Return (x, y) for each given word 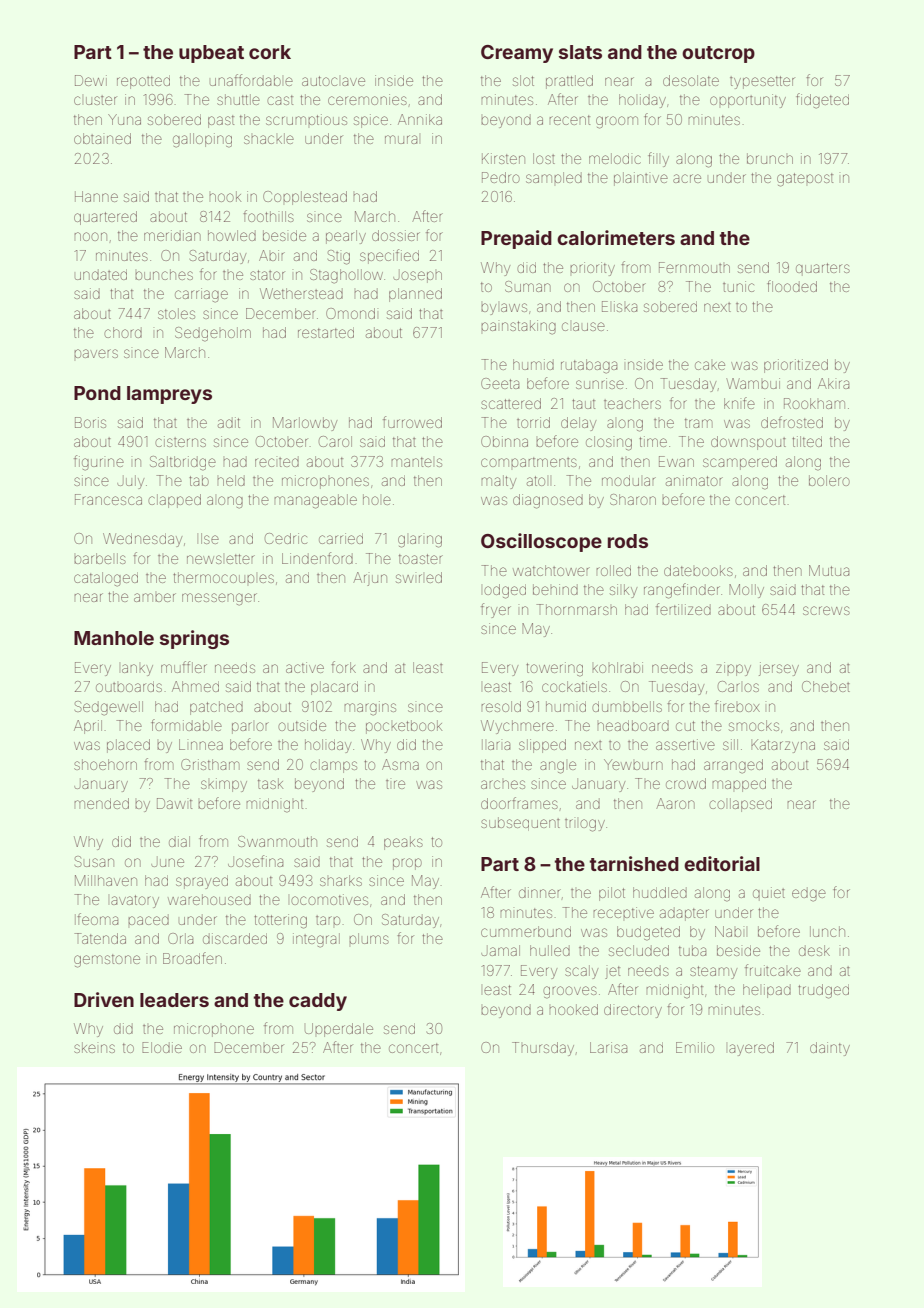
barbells (100, 558)
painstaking (518, 327)
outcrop (718, 54)
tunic (738, 286)
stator (267, 275)
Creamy (517, 54)
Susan (94, 861)
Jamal (500, 950)
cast (280, 100)
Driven (104, 999)
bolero (829, 480)
